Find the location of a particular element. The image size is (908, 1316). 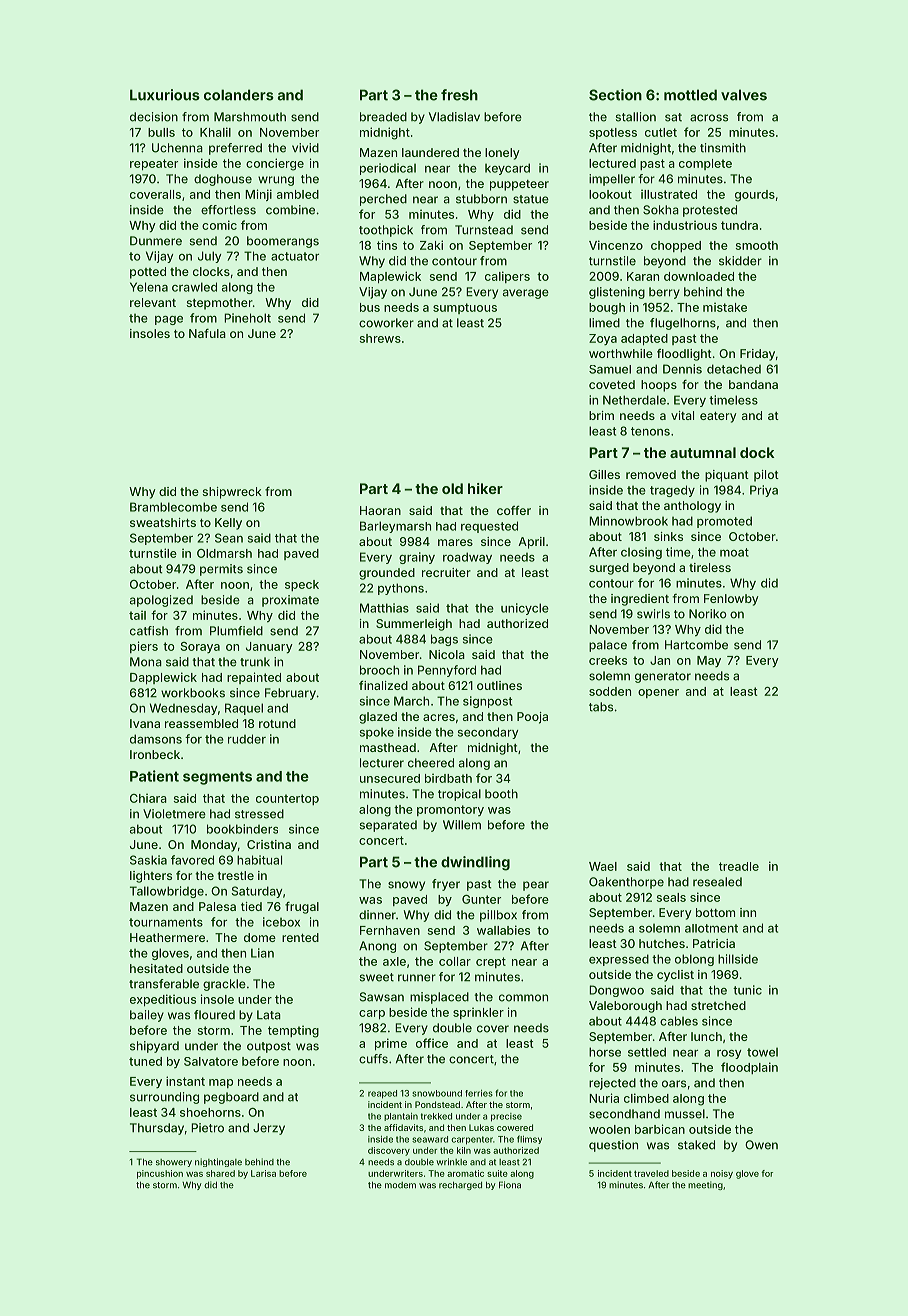

surged is located at coordinates (609, 569).
